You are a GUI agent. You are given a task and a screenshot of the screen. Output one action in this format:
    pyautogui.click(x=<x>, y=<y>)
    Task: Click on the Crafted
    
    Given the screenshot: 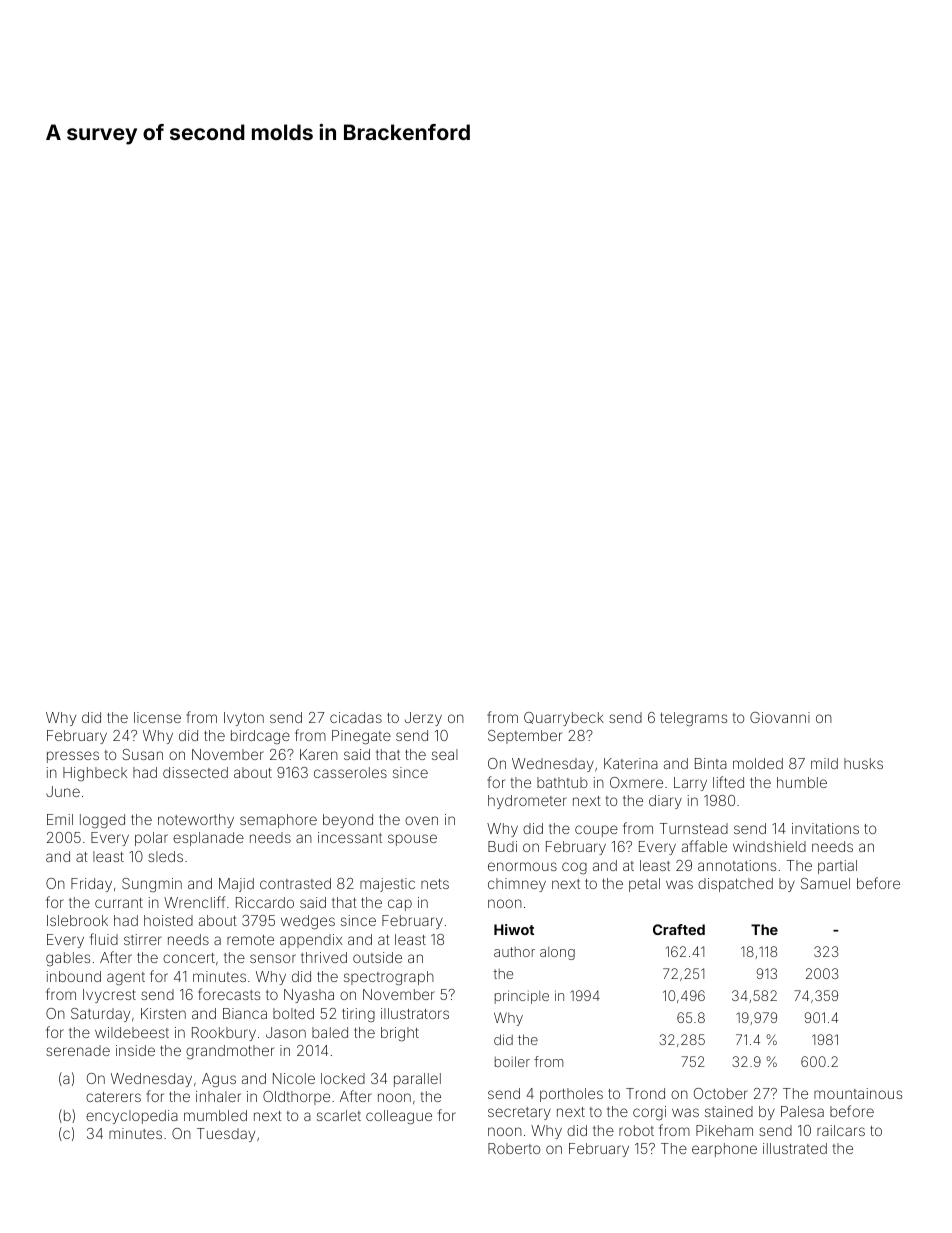 What is the action you would take?
    pyautogui.click(x=679, y=929)
